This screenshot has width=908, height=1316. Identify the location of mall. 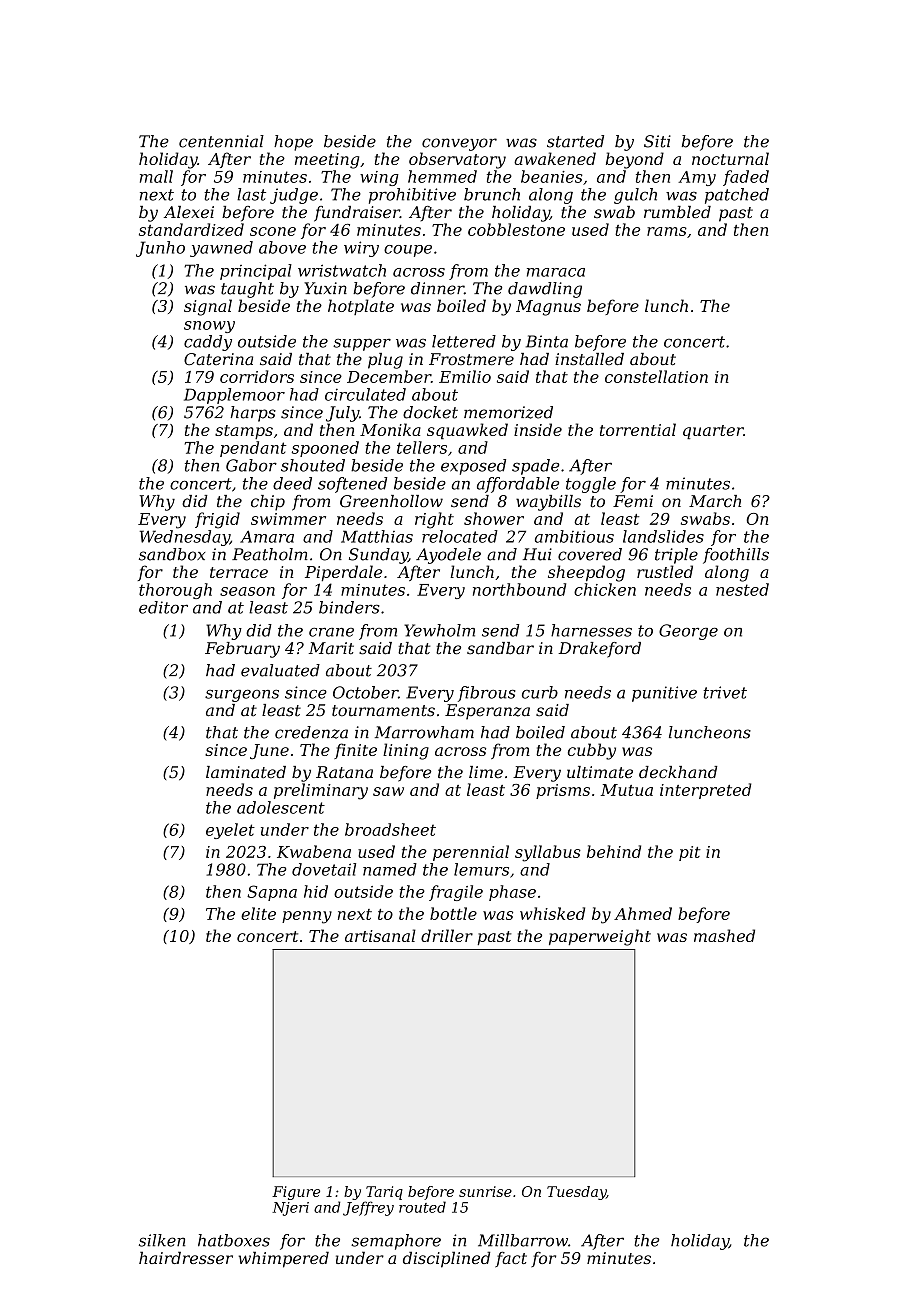
(156, 176).
